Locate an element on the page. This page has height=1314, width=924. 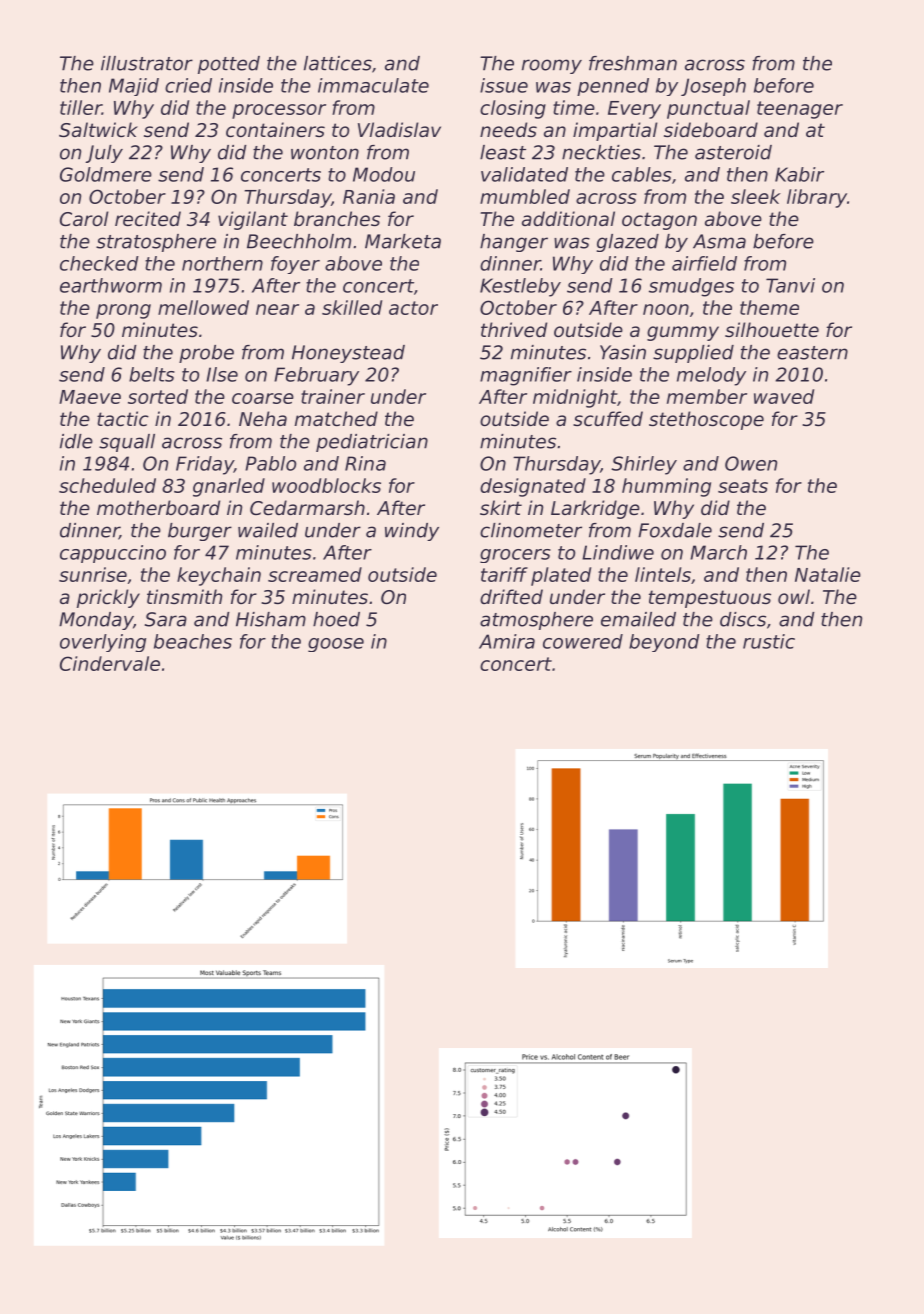
goose is located at coordinates (336, 645).
